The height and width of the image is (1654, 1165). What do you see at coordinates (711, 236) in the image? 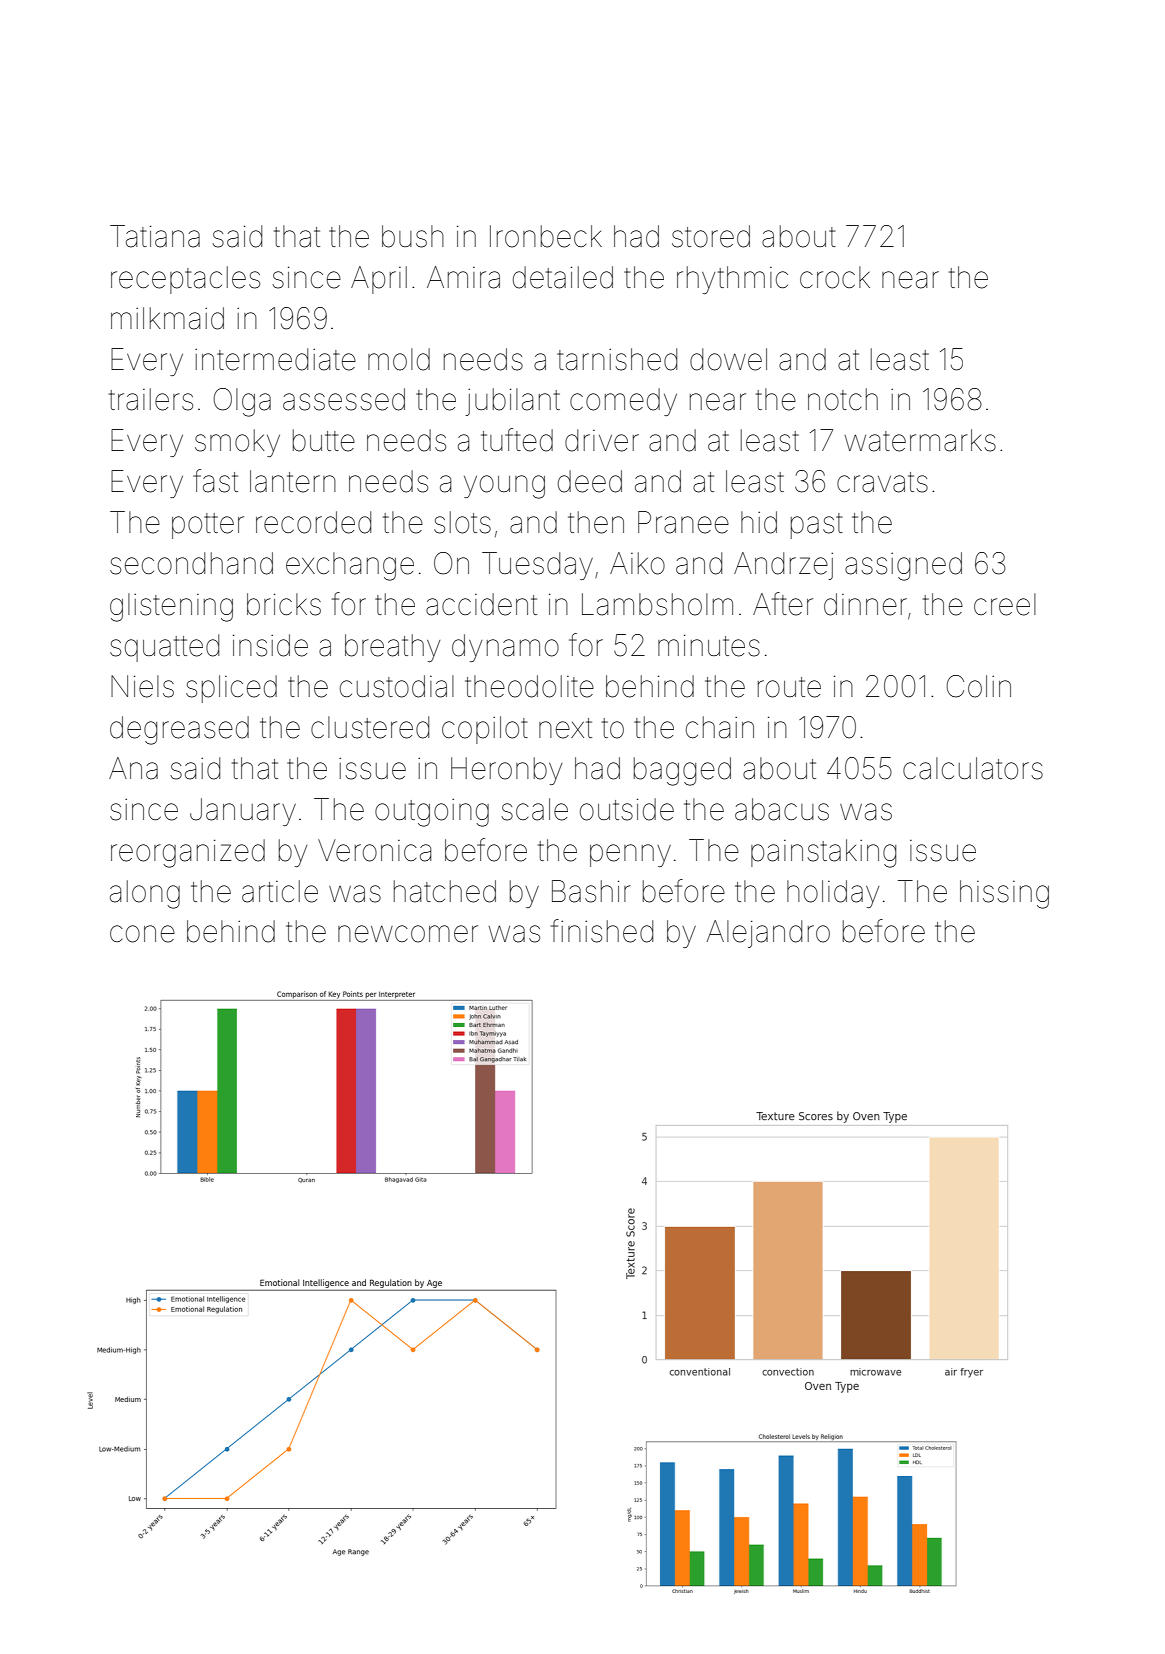
I see `stored` at bounding box center [711, 236].
